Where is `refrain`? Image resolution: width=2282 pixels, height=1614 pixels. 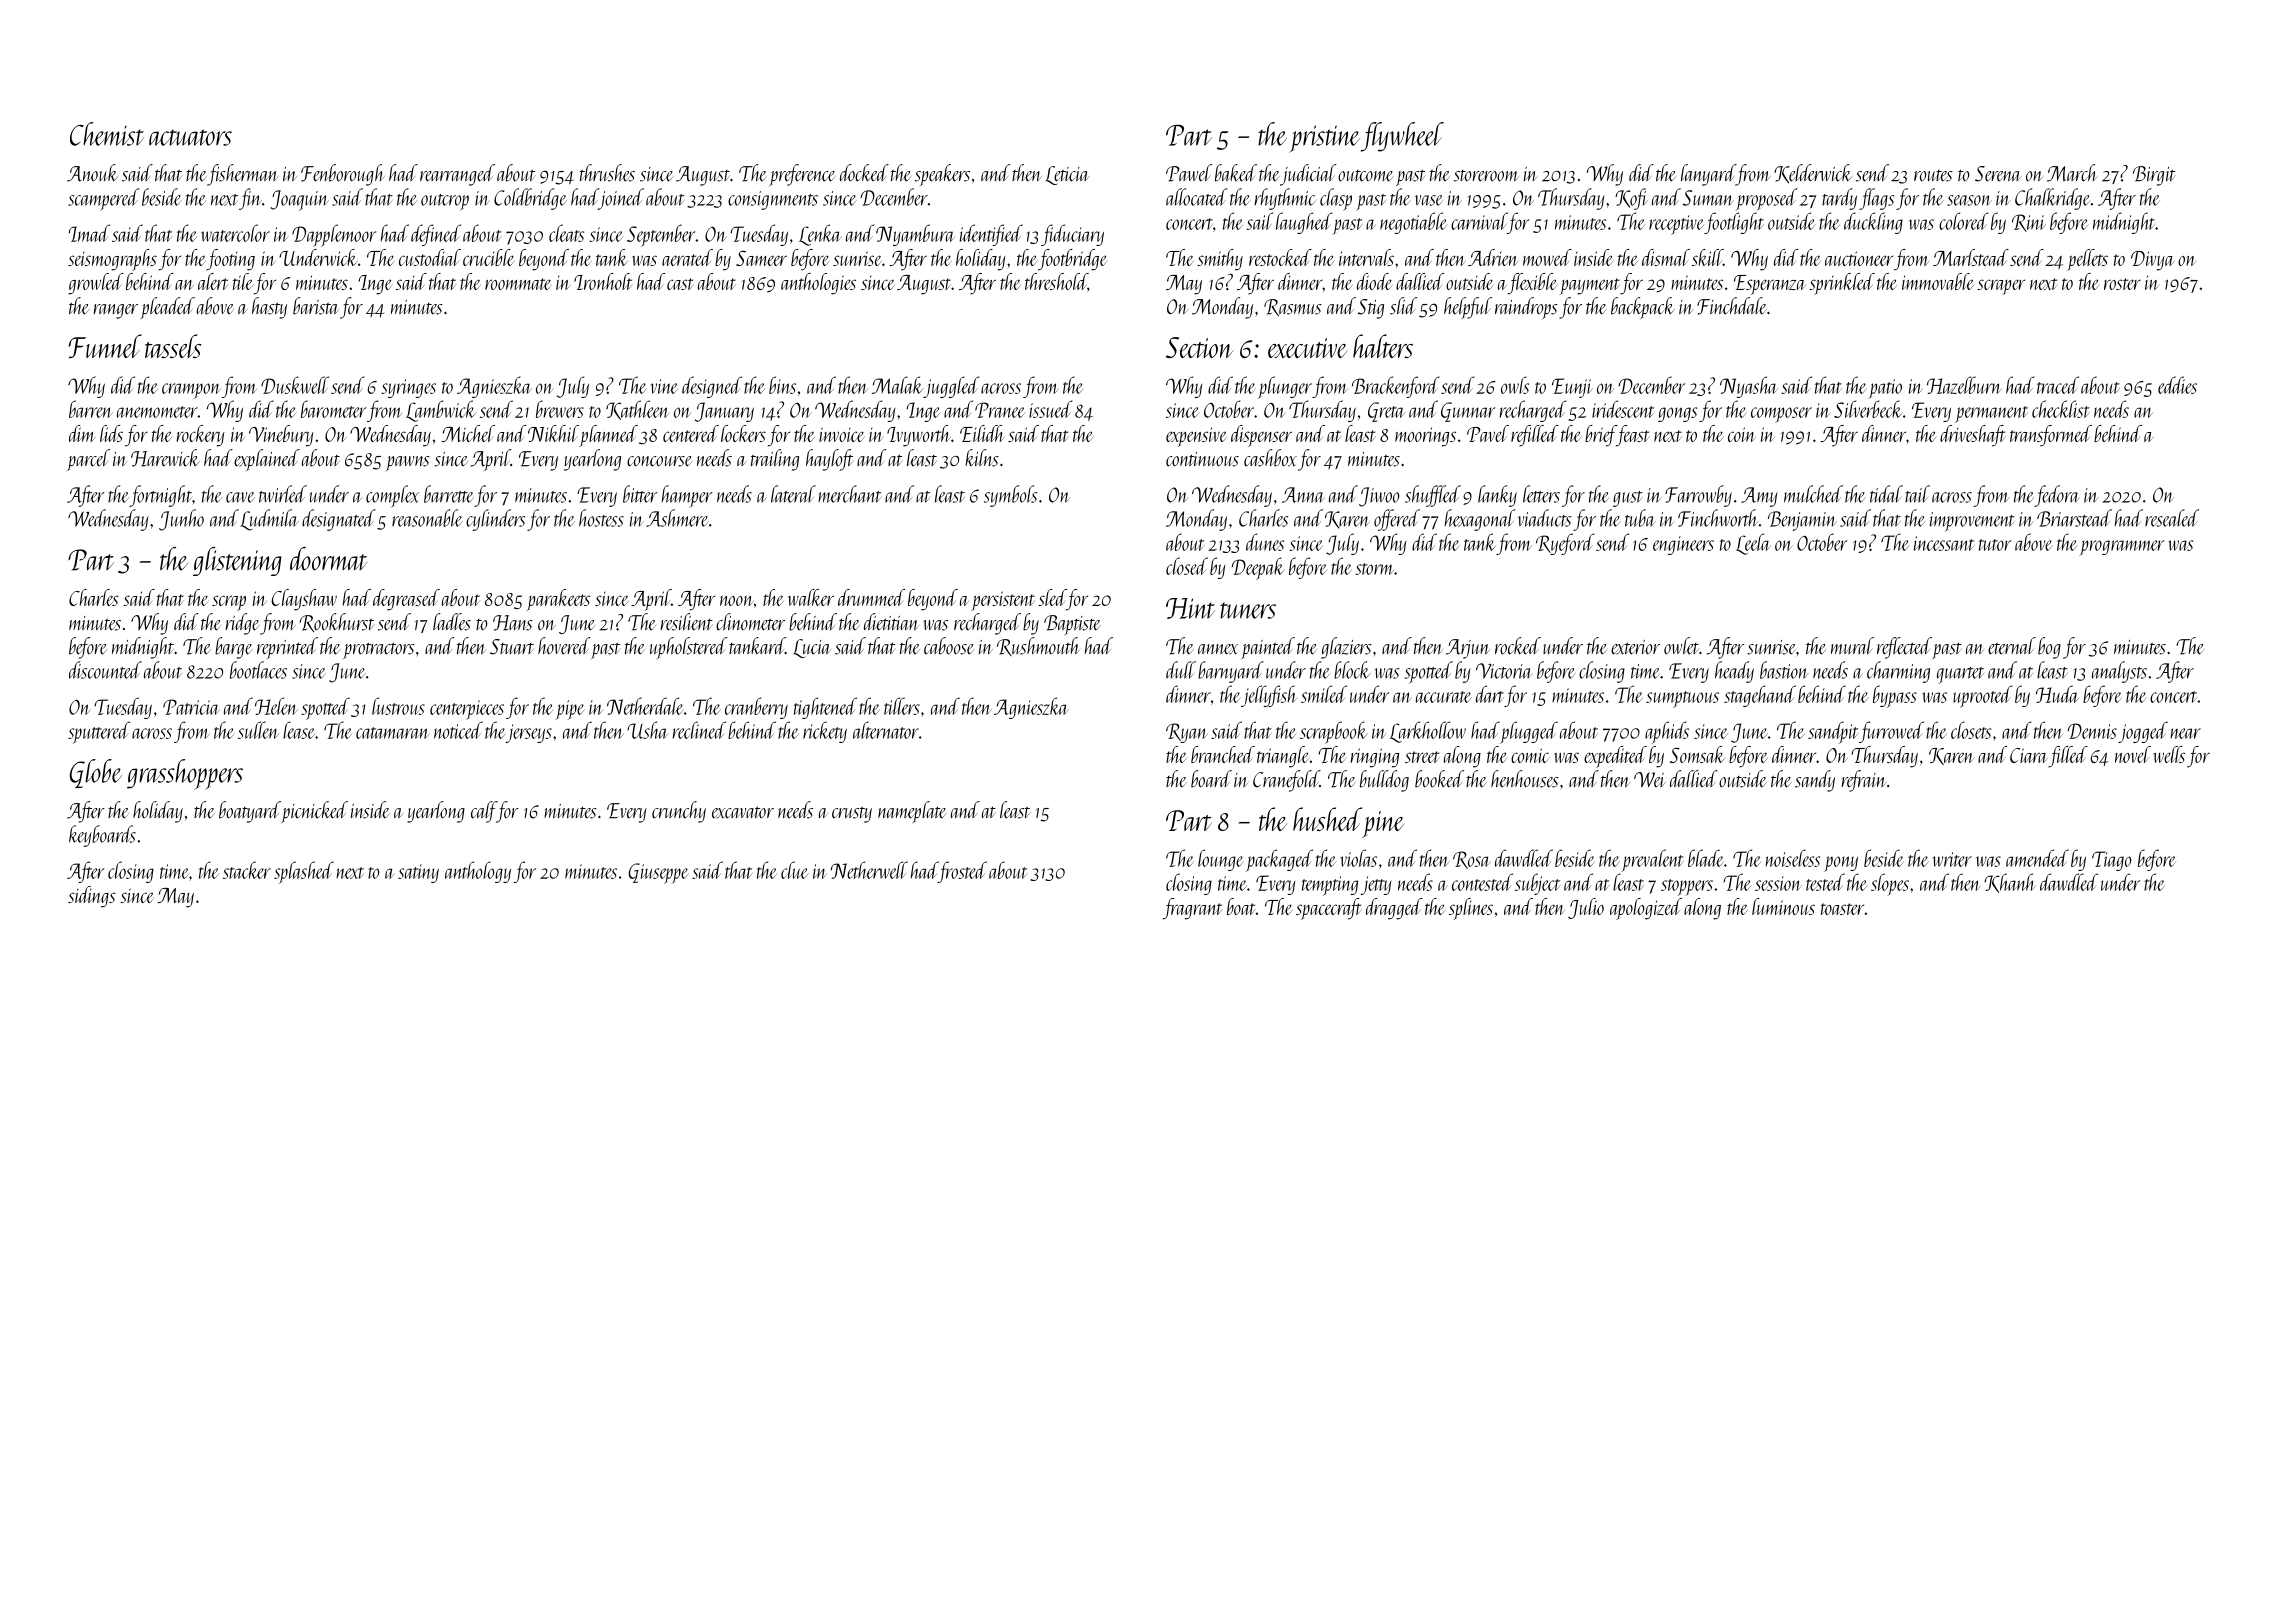
refrain is located at coordinates (1864, 781).
